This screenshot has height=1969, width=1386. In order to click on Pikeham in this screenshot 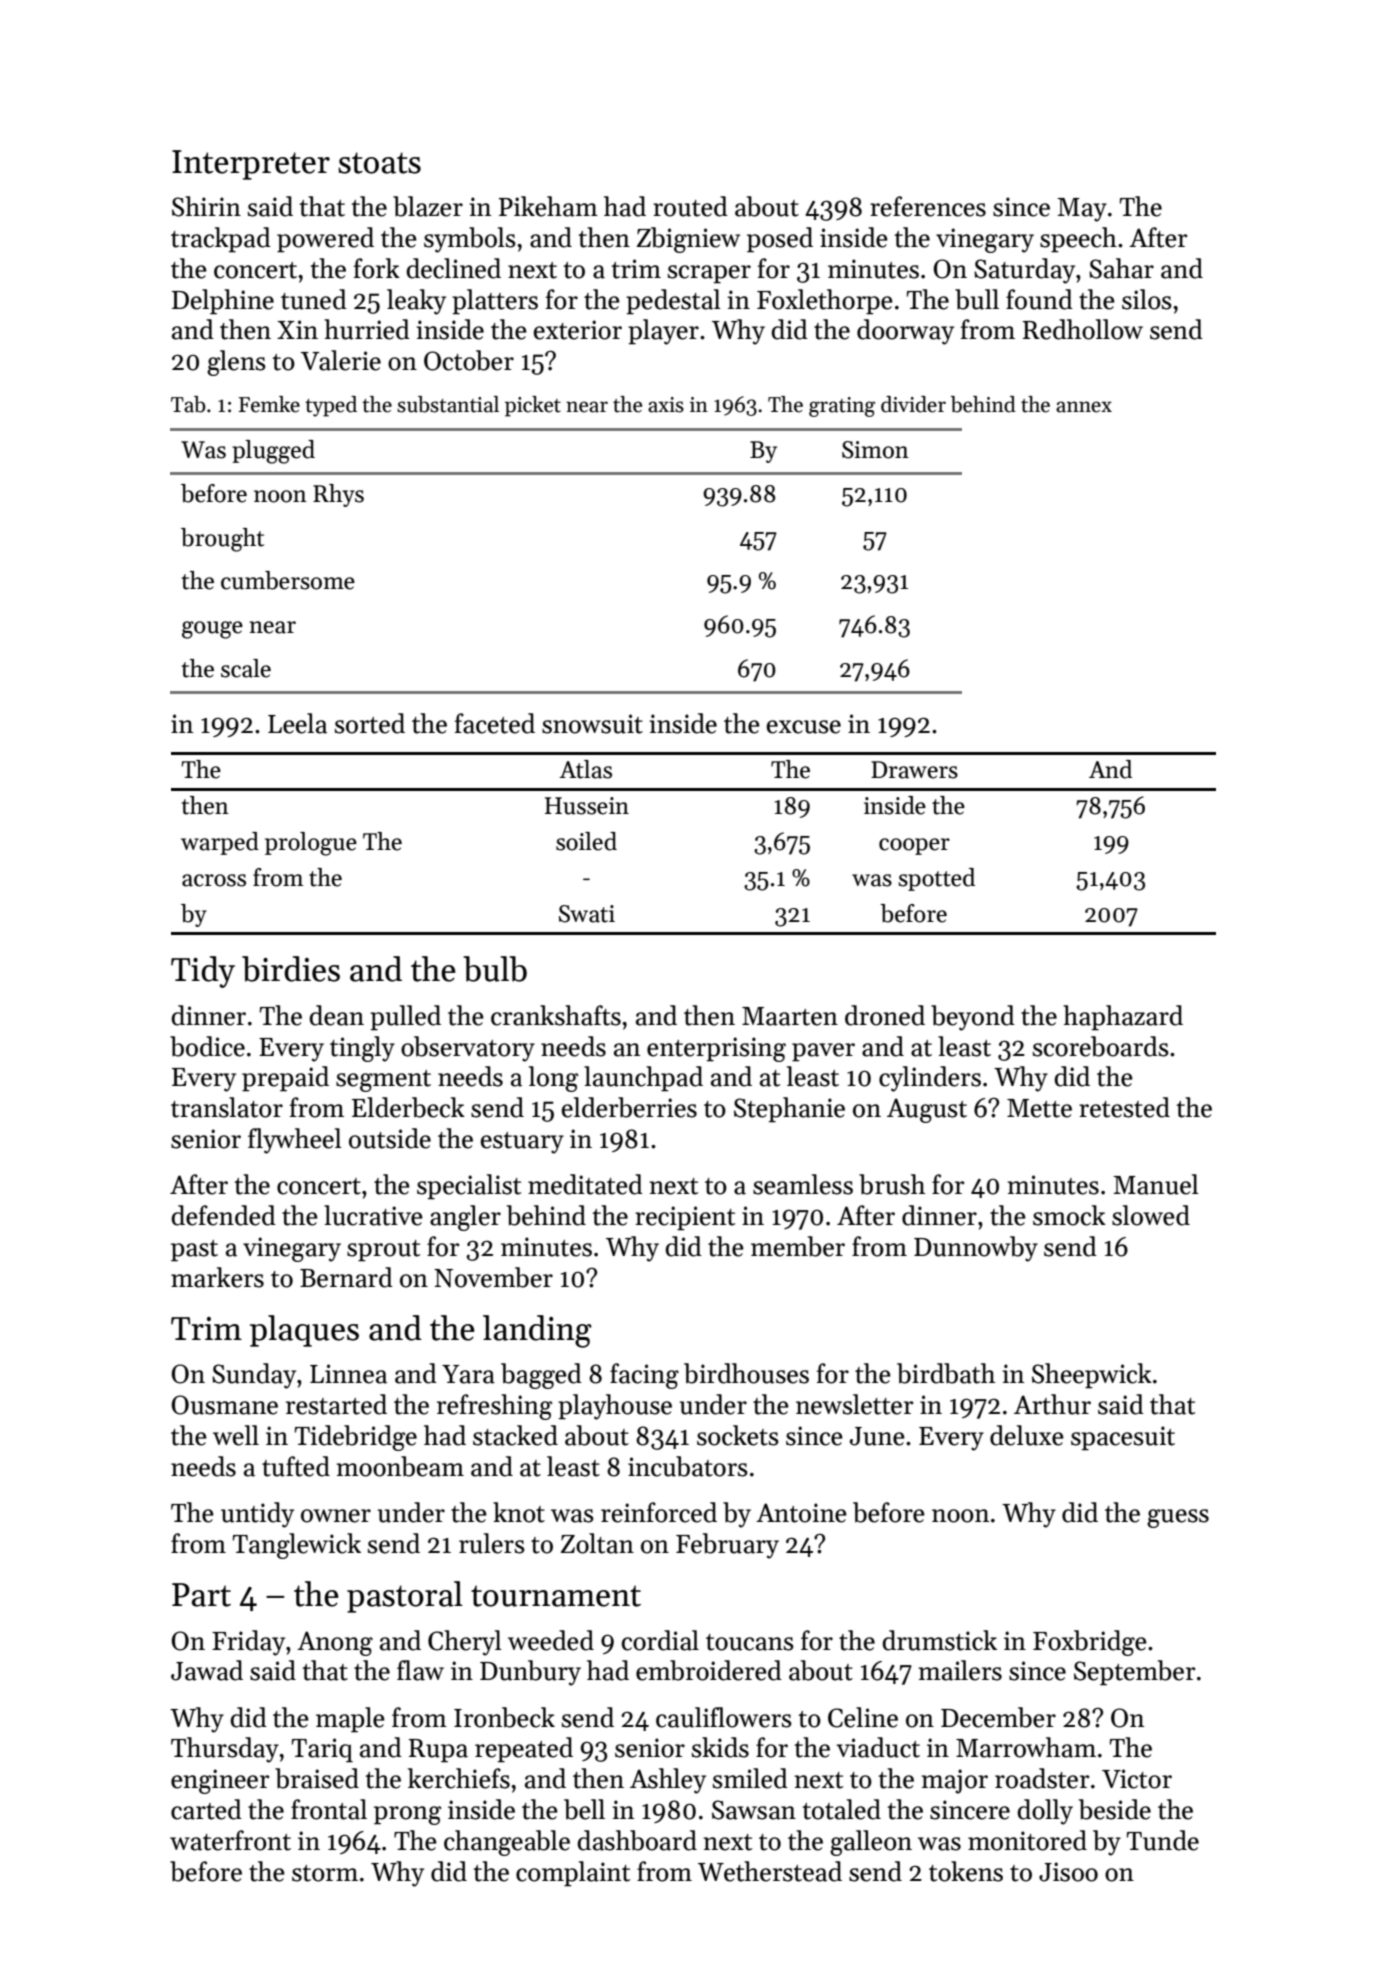, I will do `click(548, 206)`.
